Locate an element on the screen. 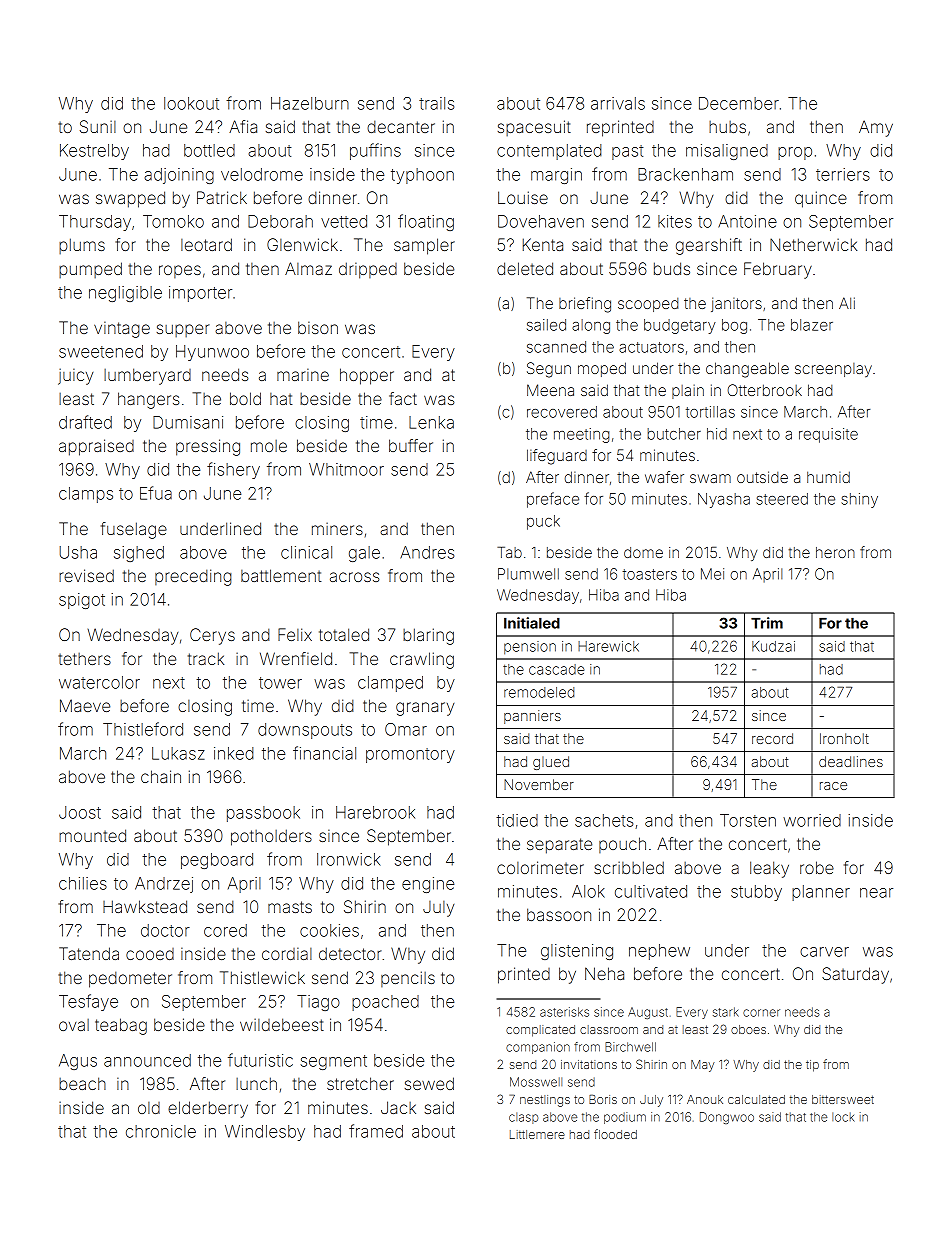 This screenshot has width=952, height=1233. framed is located at coordinates (376, 1131).
